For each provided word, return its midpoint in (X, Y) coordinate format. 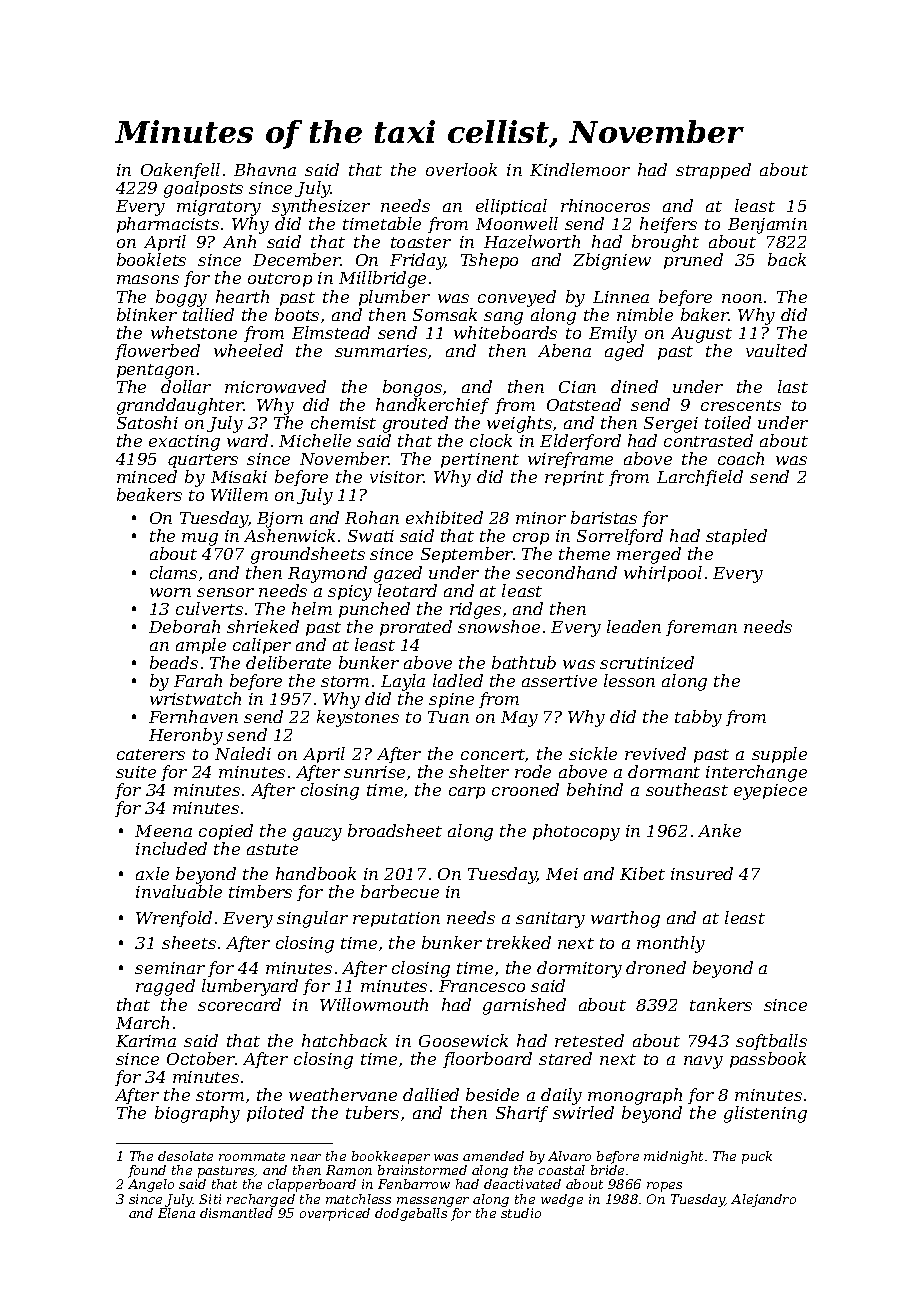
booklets (151, 259)
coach (741, 458)
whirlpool (663, 574)
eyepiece (770, 792)
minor (541, 518)
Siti (210, 1199)
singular (312, 919)
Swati (371, 536)
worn (170, 592)
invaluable (179, 891)
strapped (713, 171)
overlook (461, 169)
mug (200, 539)
